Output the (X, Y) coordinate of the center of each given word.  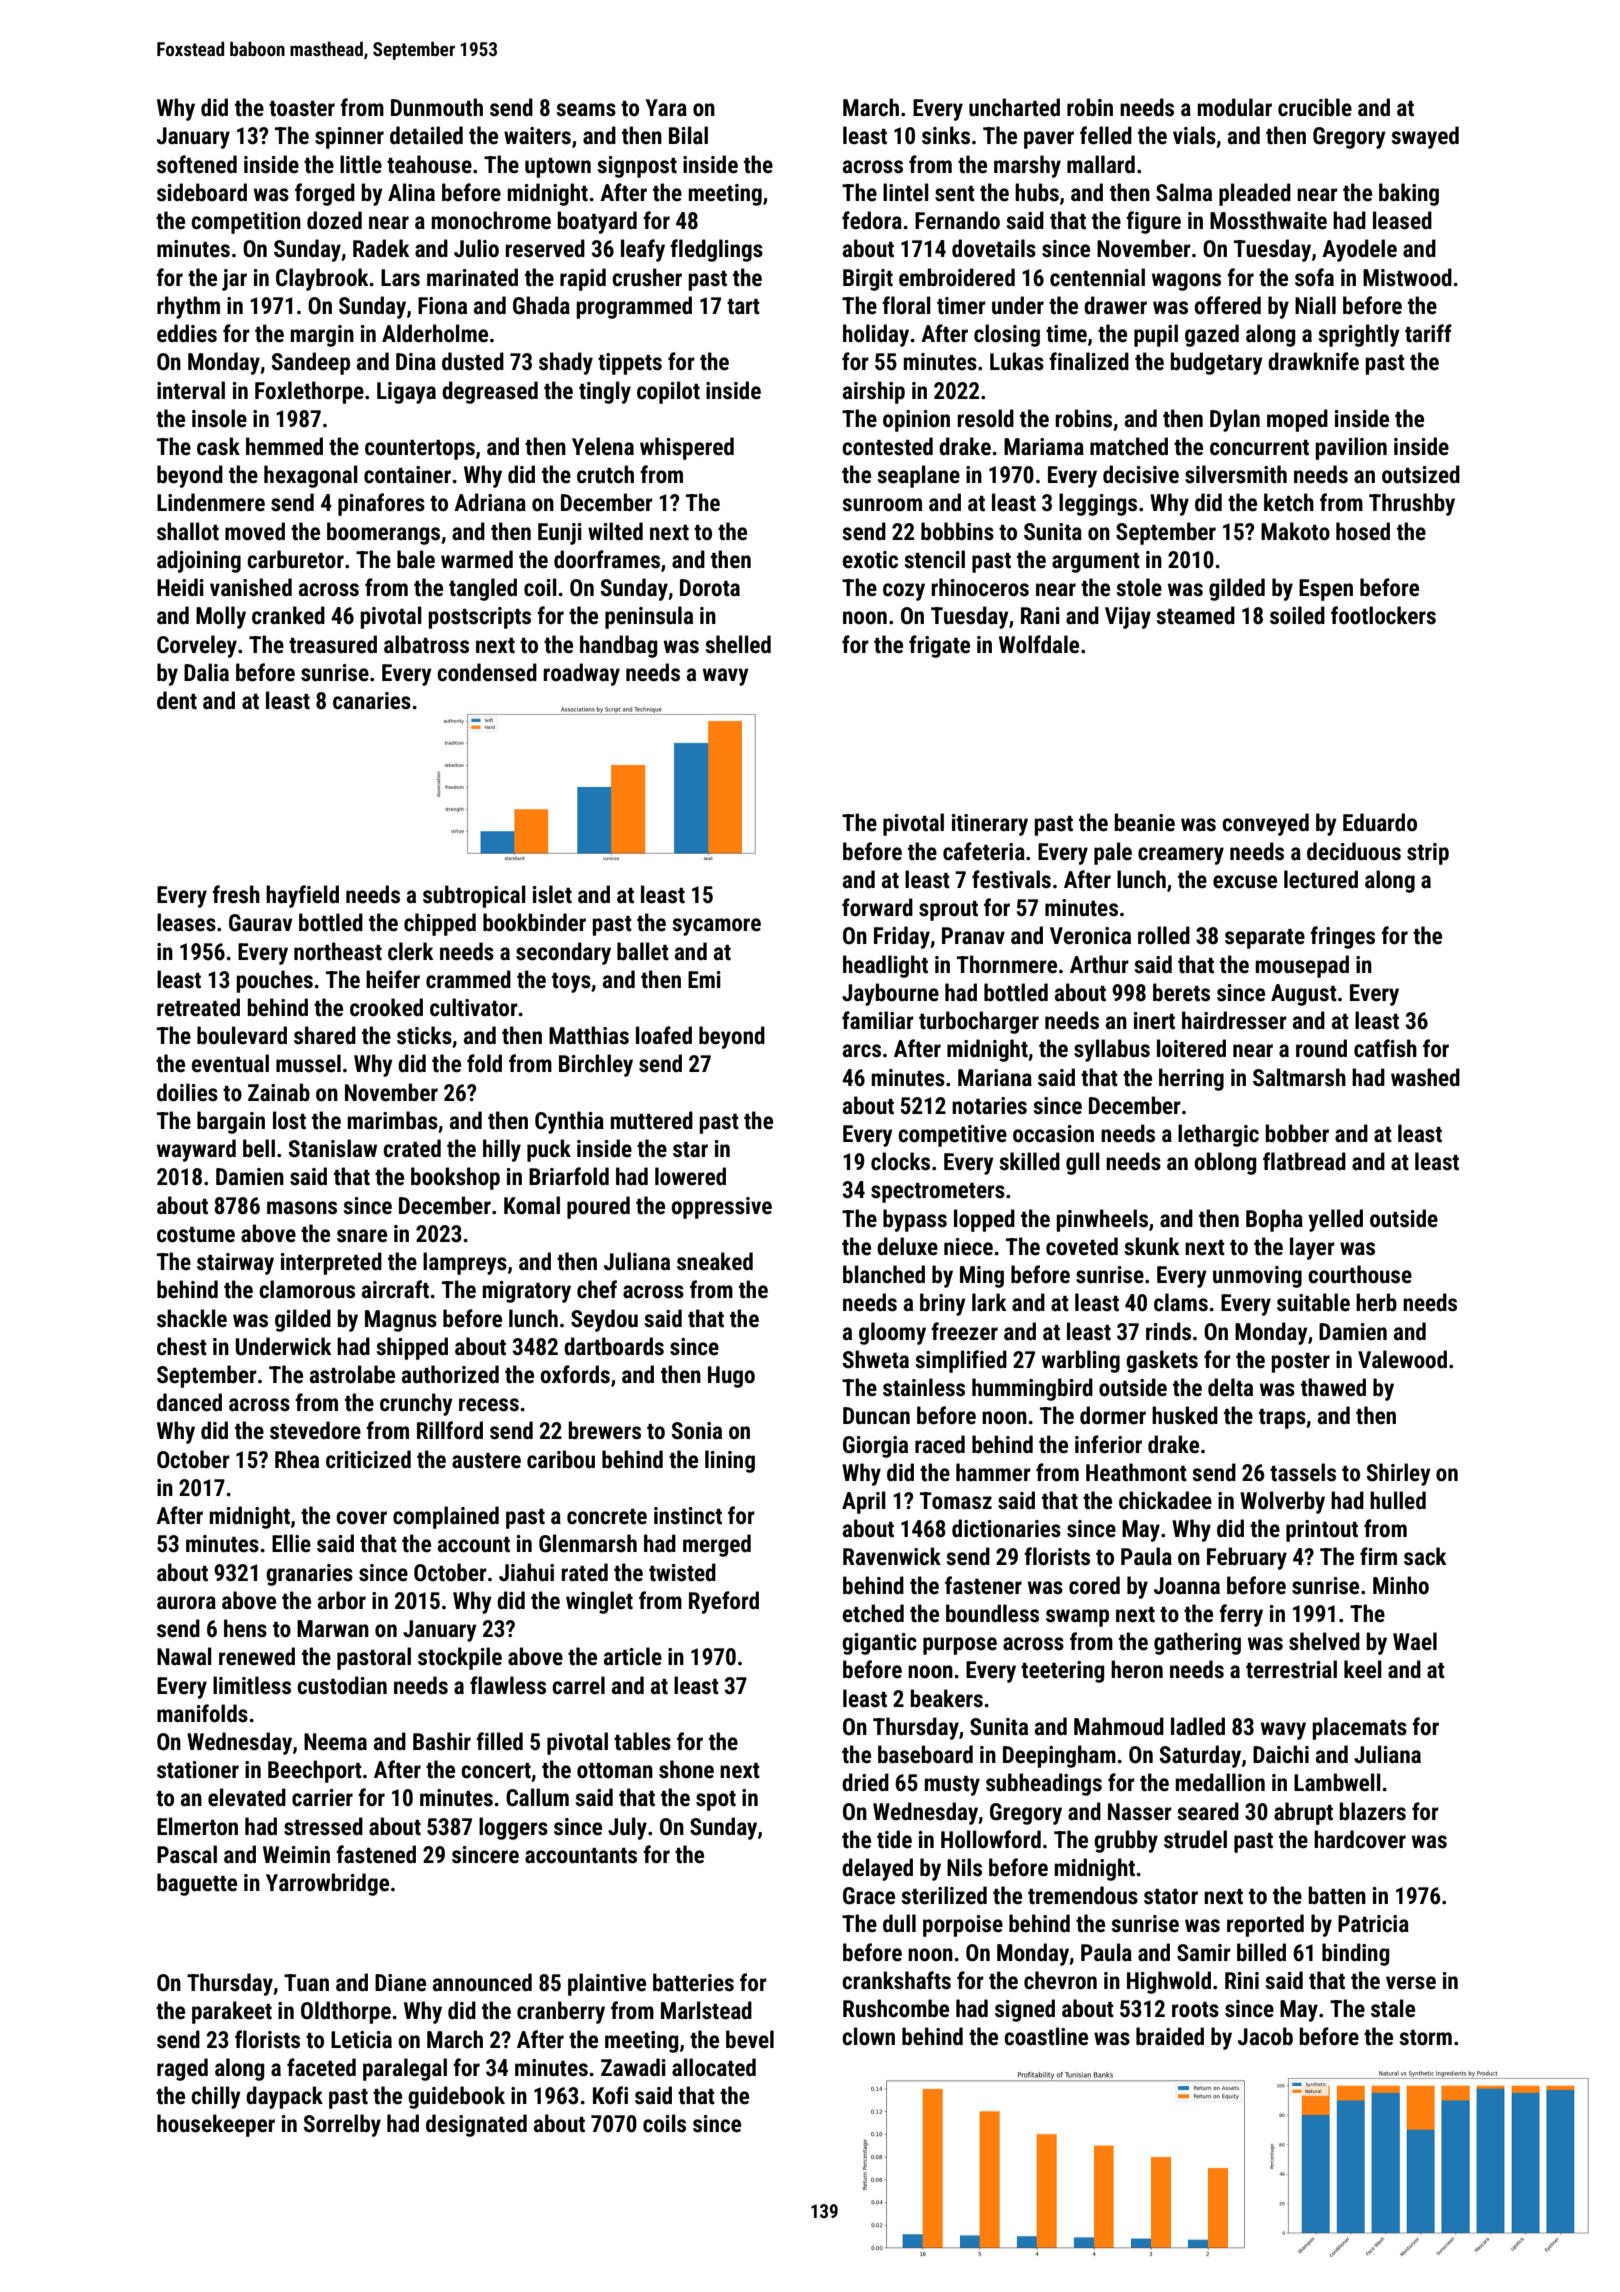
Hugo (731, 1377)
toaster (302, 109)
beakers (947, 1698)
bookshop (455, 1178)
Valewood (1402, 1359)
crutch (605, 474)
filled (499, 1741)
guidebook (456, 2097)
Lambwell (1337, 1782)
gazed (1212, 335)
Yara (666, 107)
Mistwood (1407, 277)
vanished (251, 587)
